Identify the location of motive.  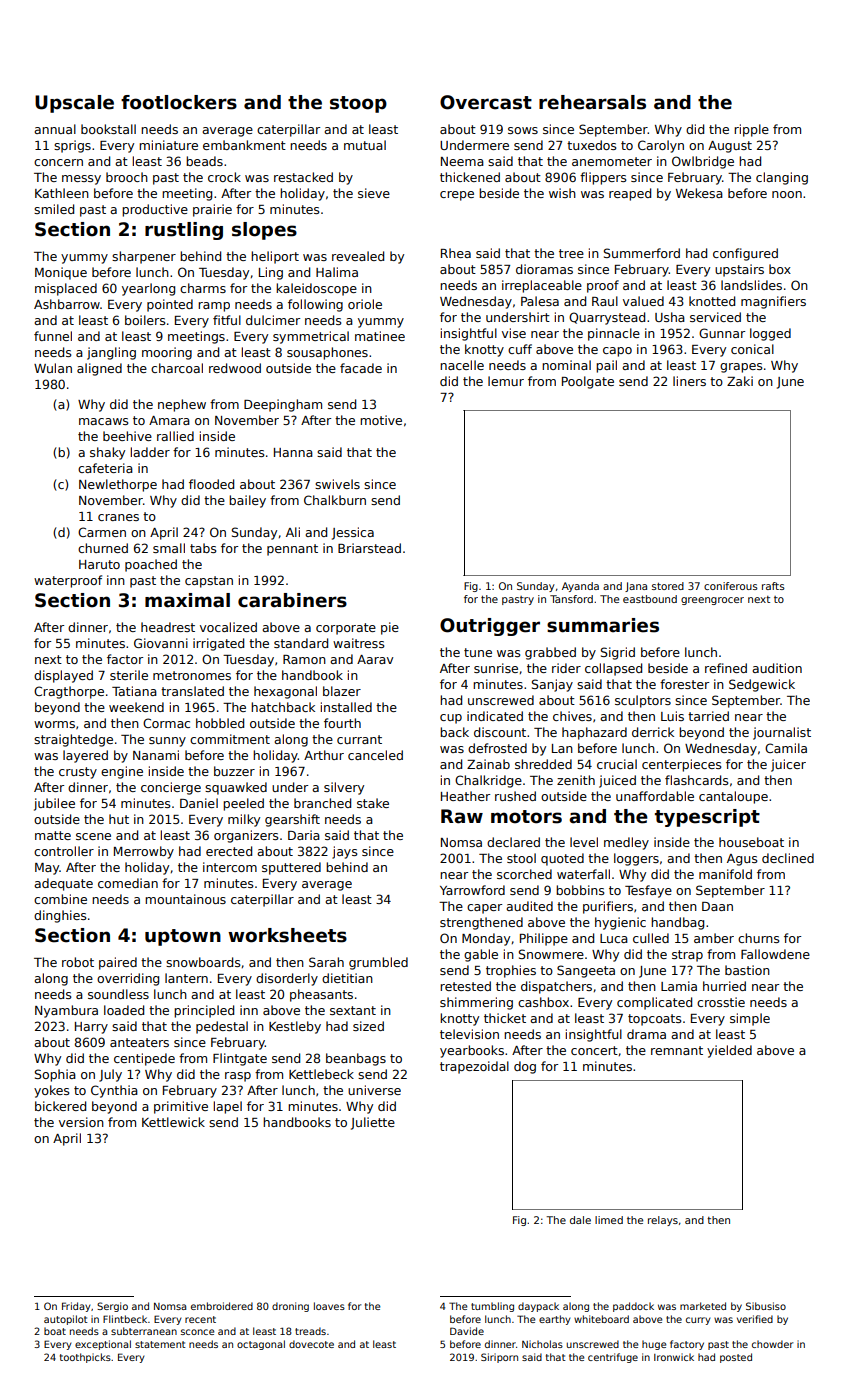
(381, 420).
